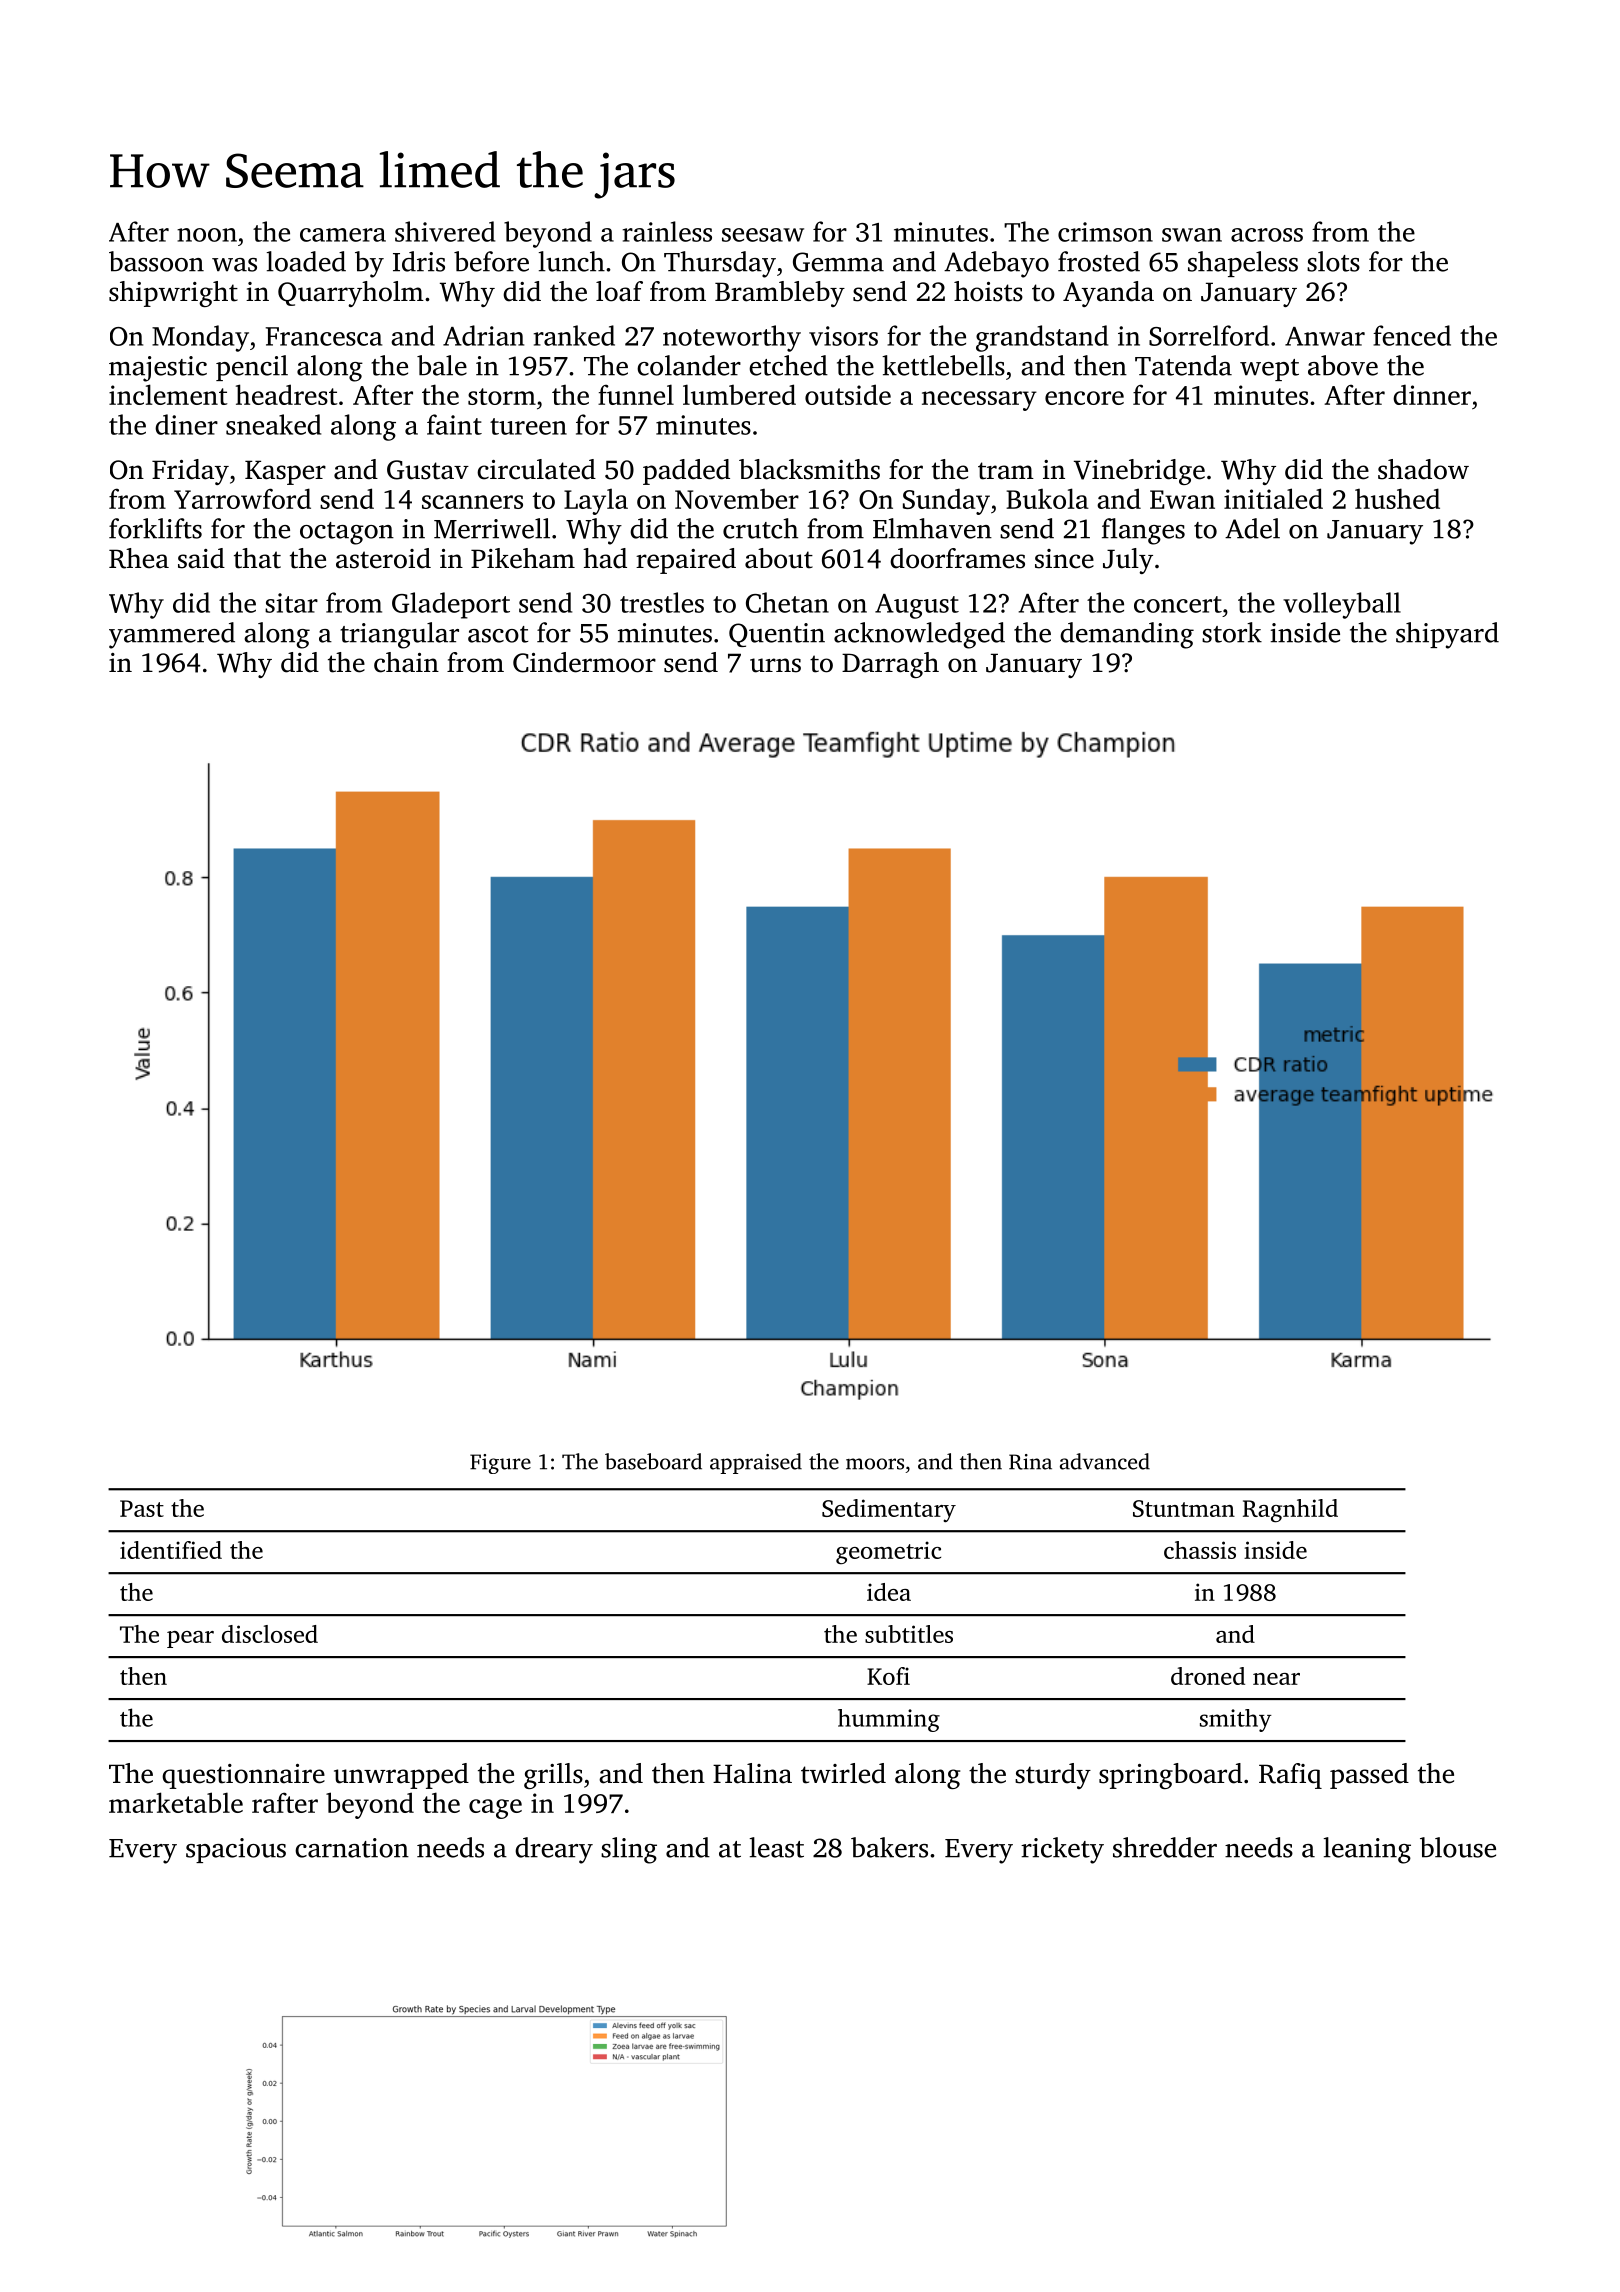 The width and height of the document is (1620, 2292). I want to click on appraised, so click(756, 1463).
